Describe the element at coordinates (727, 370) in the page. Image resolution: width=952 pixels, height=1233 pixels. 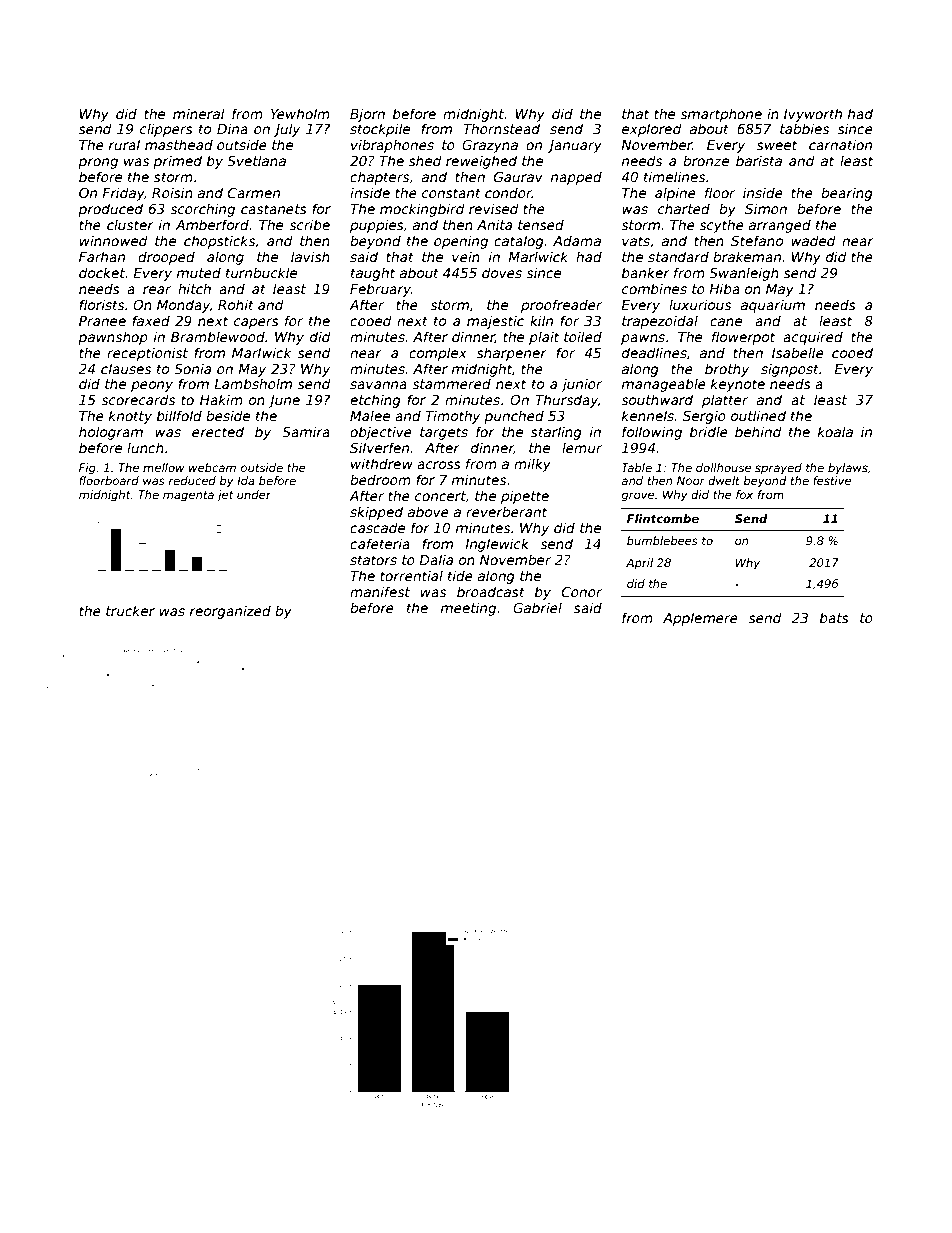
I see `brothy` at that location.
